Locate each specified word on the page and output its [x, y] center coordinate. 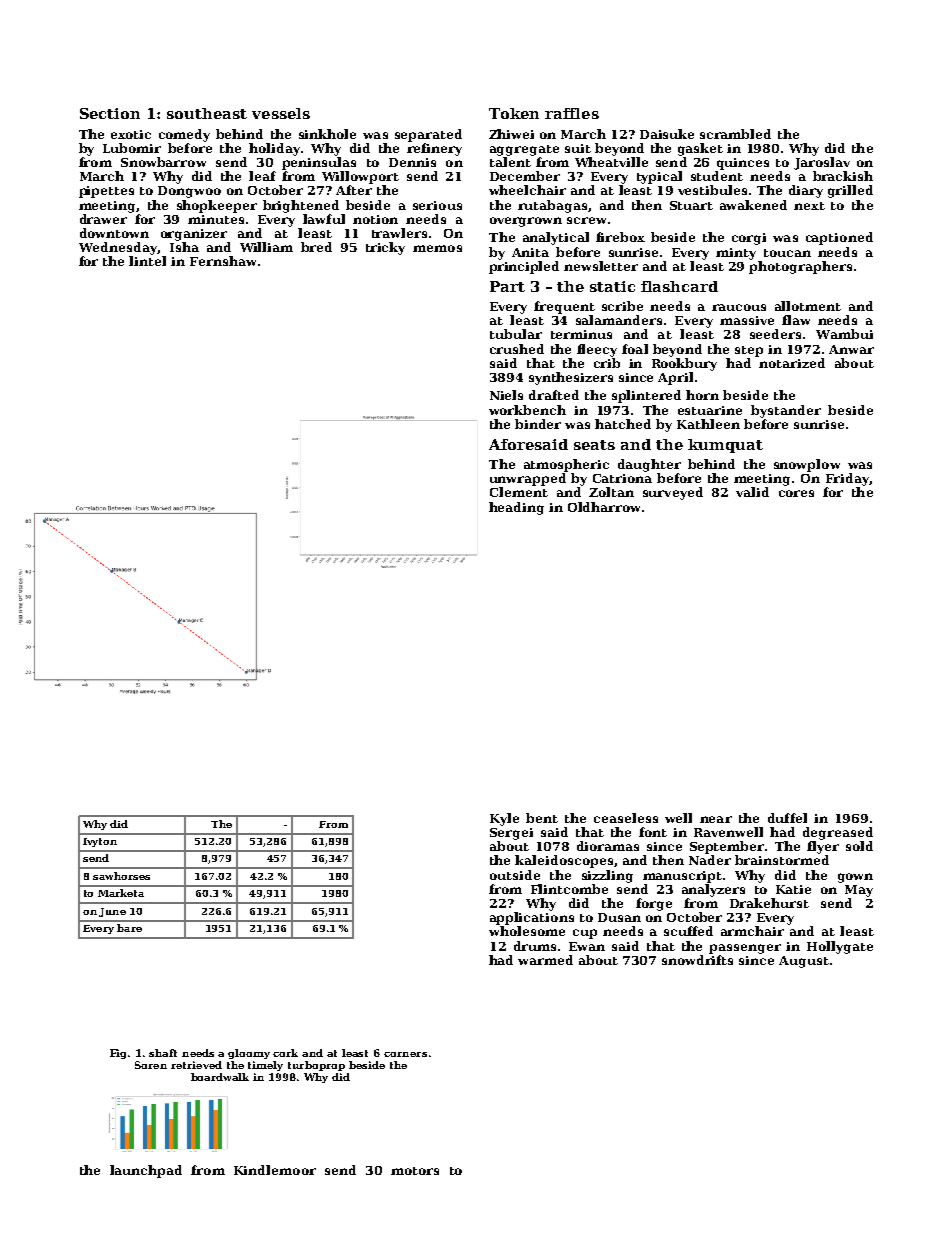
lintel [147, 261]
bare [129, 928]
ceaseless [626, 818]
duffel [787, 818]
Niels [506, 395]
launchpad [146, 1171]
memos [437, 248]
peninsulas [319, 163]
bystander [786, 411]
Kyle [504, 819]
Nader [710, 860]
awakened [753, 205]
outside [515, 875]
